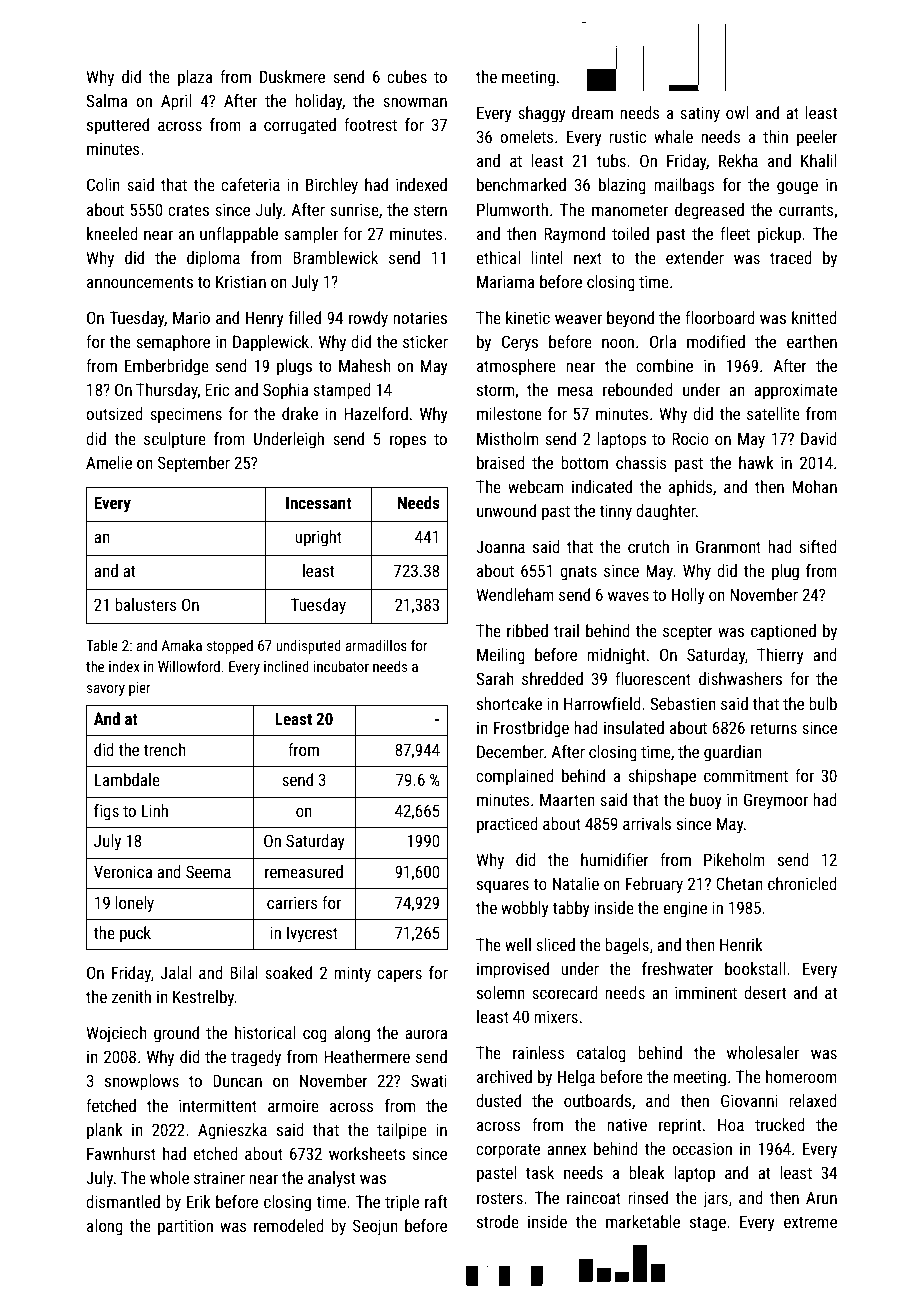  Describe the element at coordinates (140, 689) in the screenshot. I see `pier` at that location.
